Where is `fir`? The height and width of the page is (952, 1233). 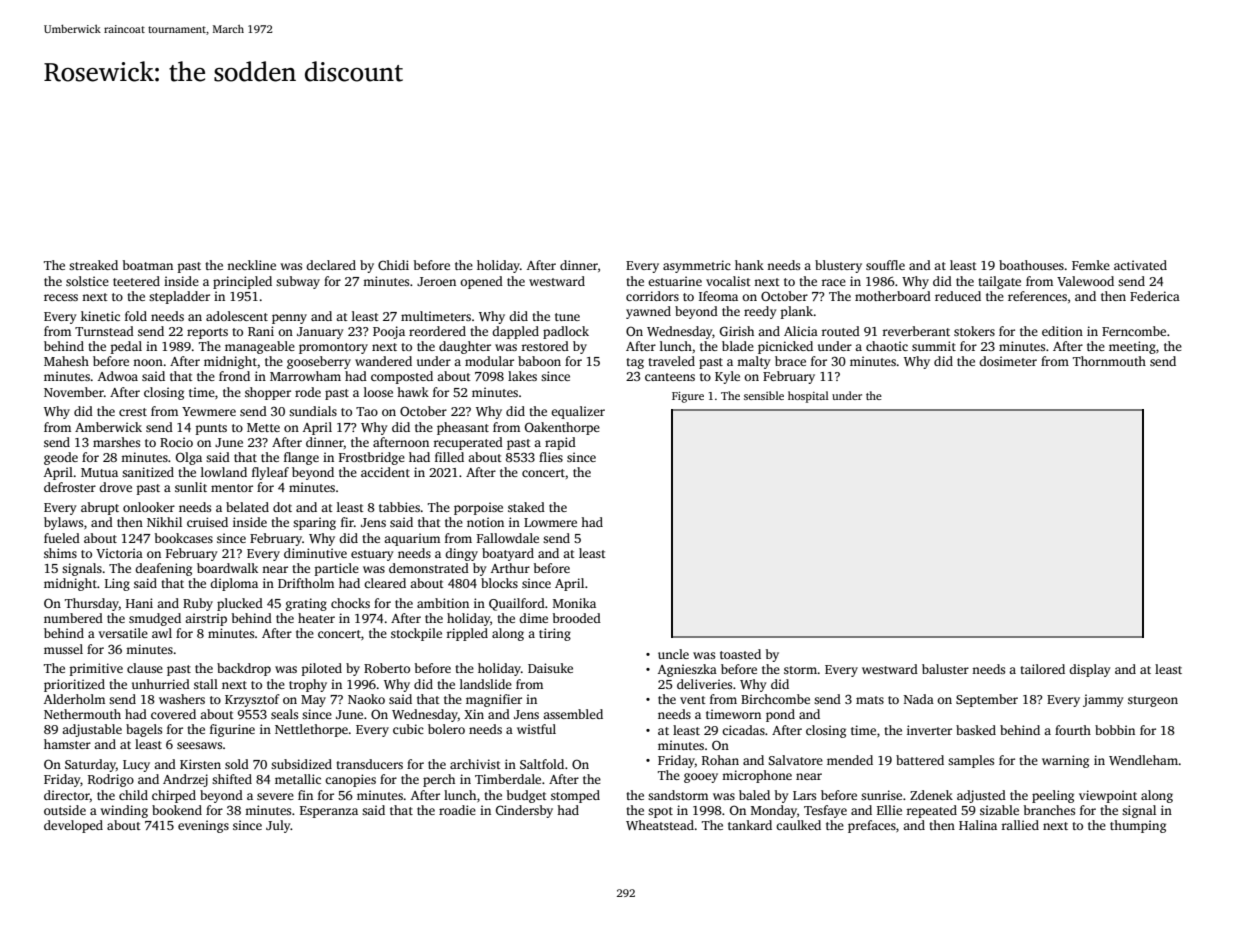 fir is located at coordinates (347, 522).
